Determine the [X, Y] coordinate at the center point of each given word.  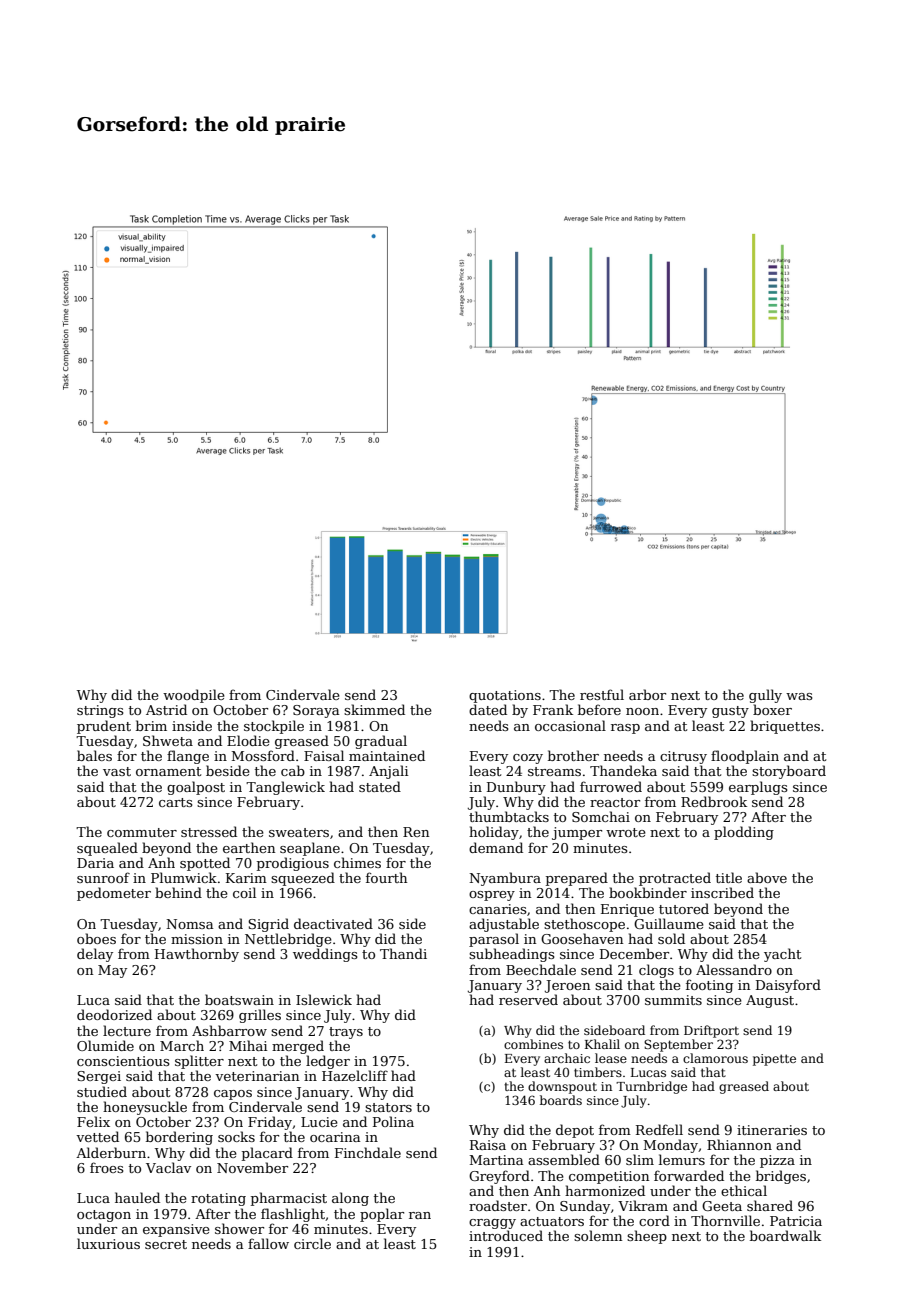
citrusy [683, 757]
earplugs [758, 788]
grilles [260, 1016]
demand [496, 847]
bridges [781, 1177]
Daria [95, 863]
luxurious [108, 1243]
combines [533, 1044]
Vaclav [168, 1167]
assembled [564, 1159]
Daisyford [788, 986]
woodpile [194, 696]
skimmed [374, 709]
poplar [382, 1215]
